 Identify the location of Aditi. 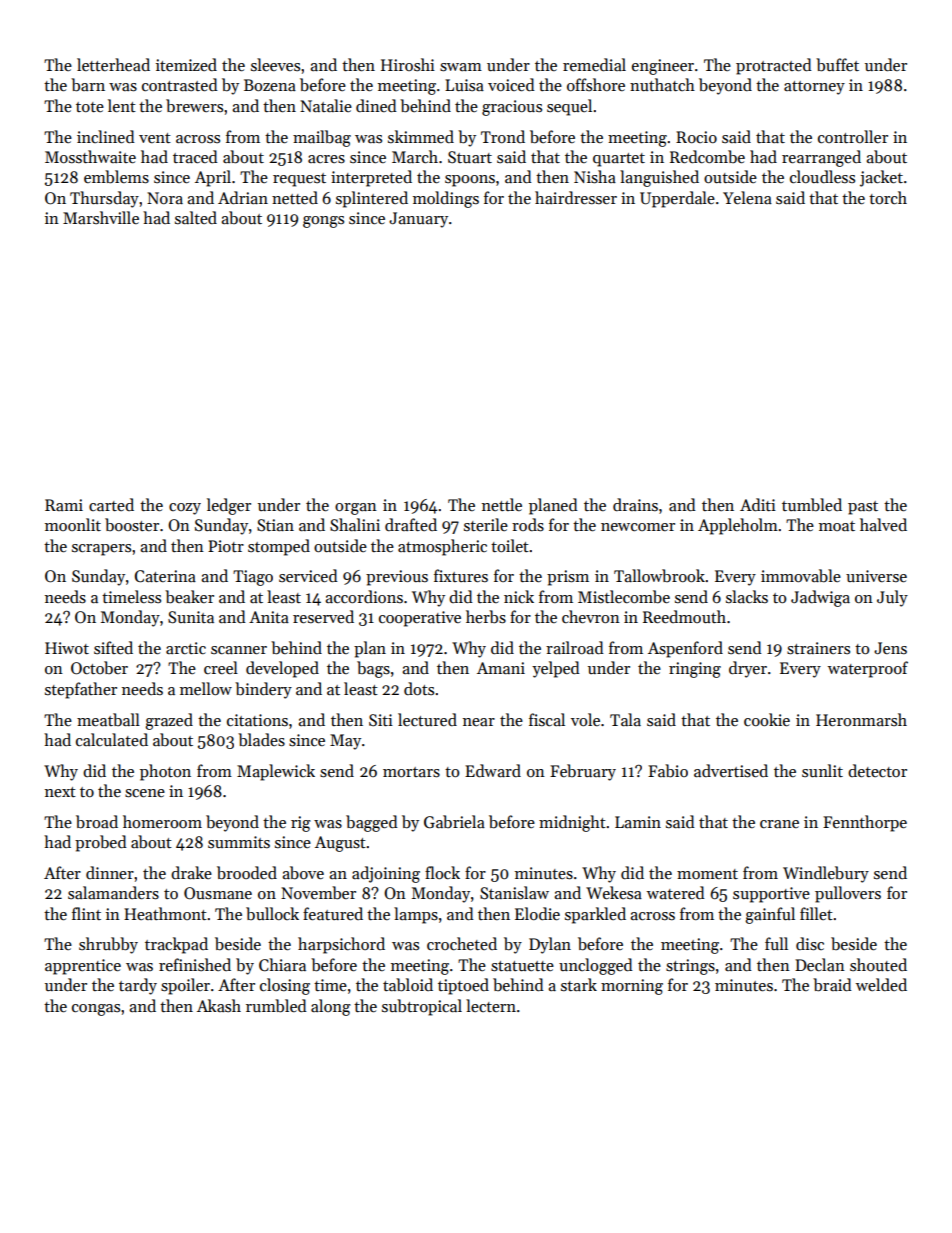
(758, 504).
